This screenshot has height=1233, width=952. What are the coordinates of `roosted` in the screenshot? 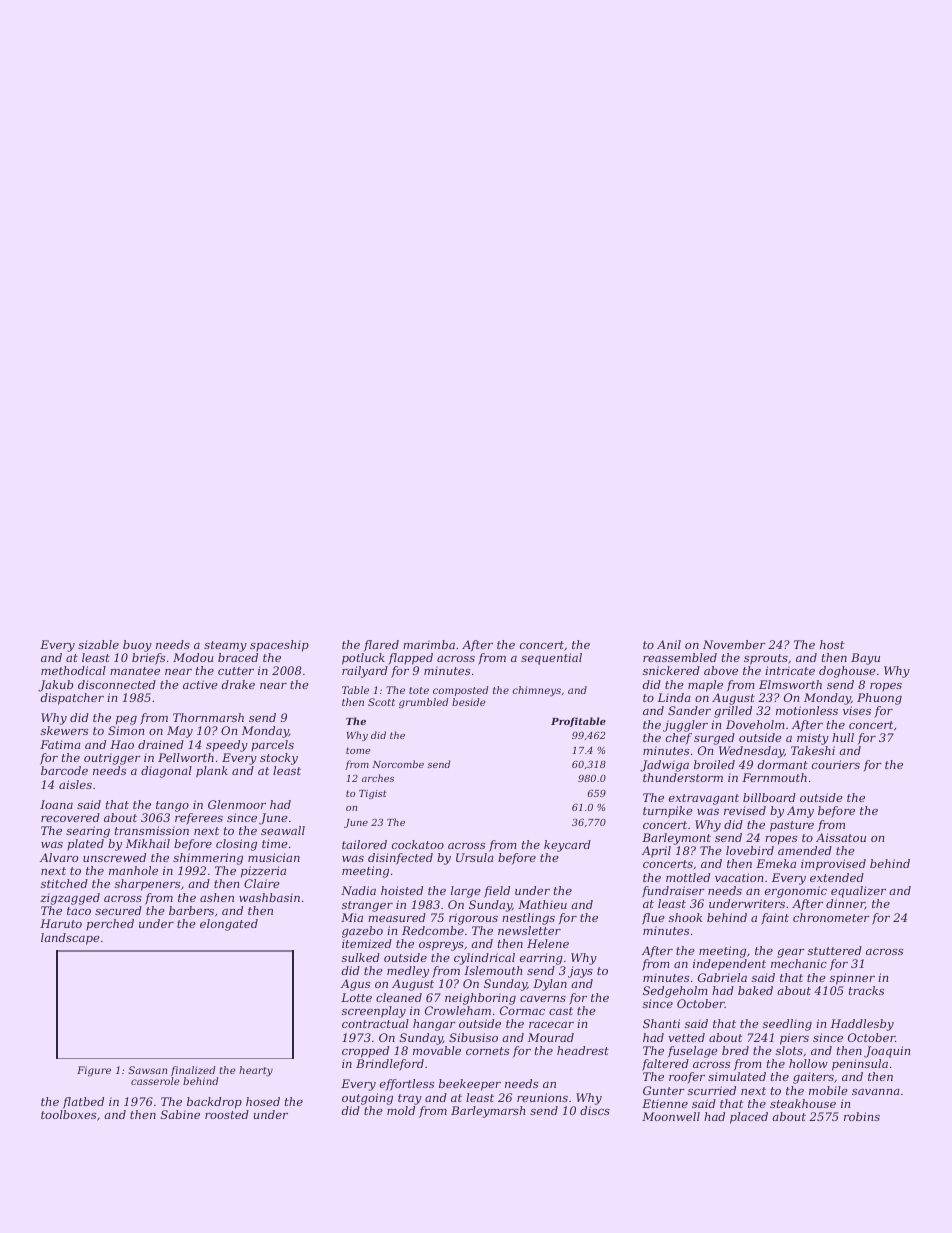 It's located at (227, 1114).
